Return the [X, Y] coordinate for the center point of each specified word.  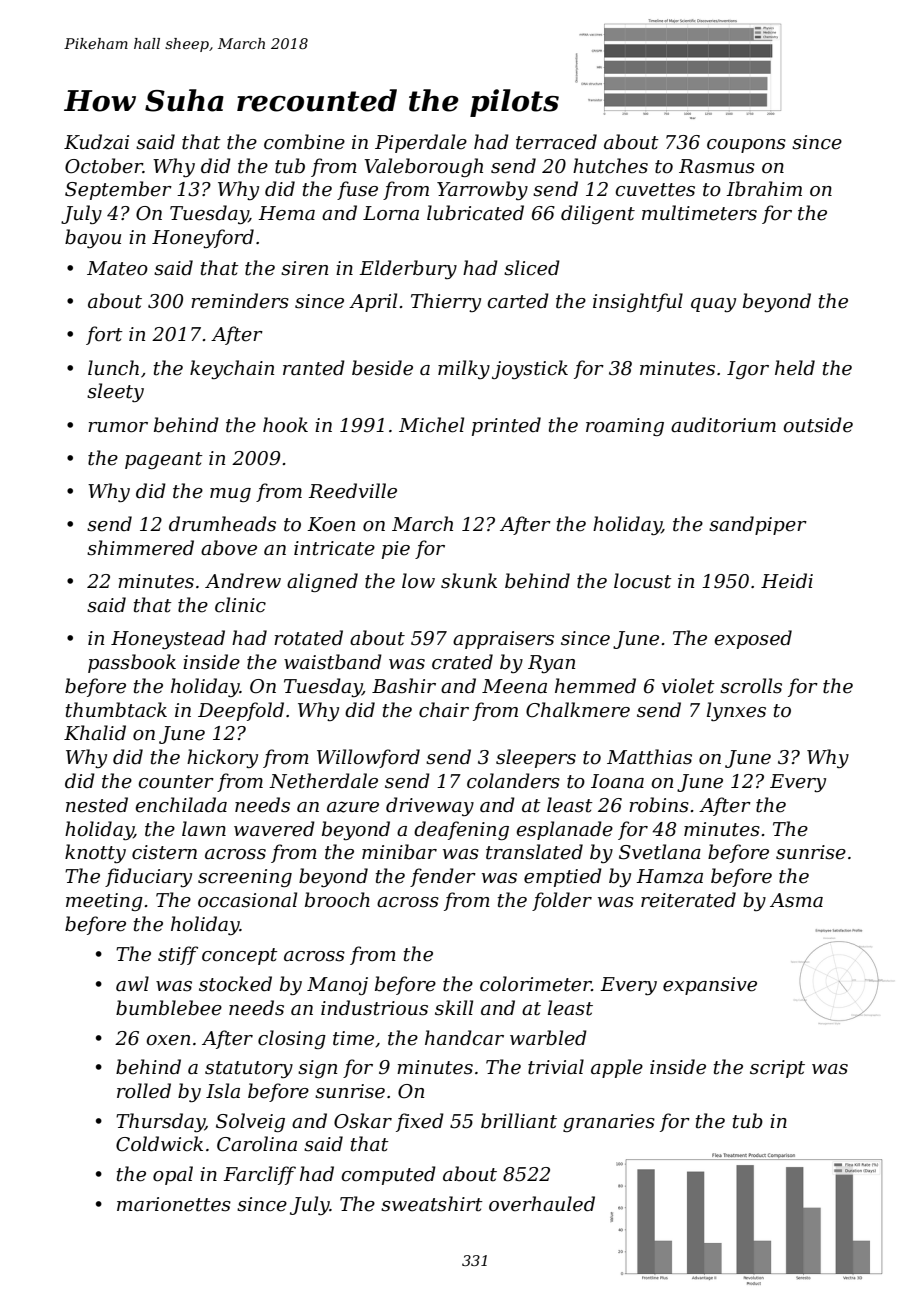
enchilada [181, 805]
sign [317, 1069]
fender [443, 877]
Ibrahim [764, 189]
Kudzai [96, 142]
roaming [625, 427]
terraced [556, 142]
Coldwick [159, 1144]
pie [396, 550]
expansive [710, 986]
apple [617, 1068]
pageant [164, 460]
